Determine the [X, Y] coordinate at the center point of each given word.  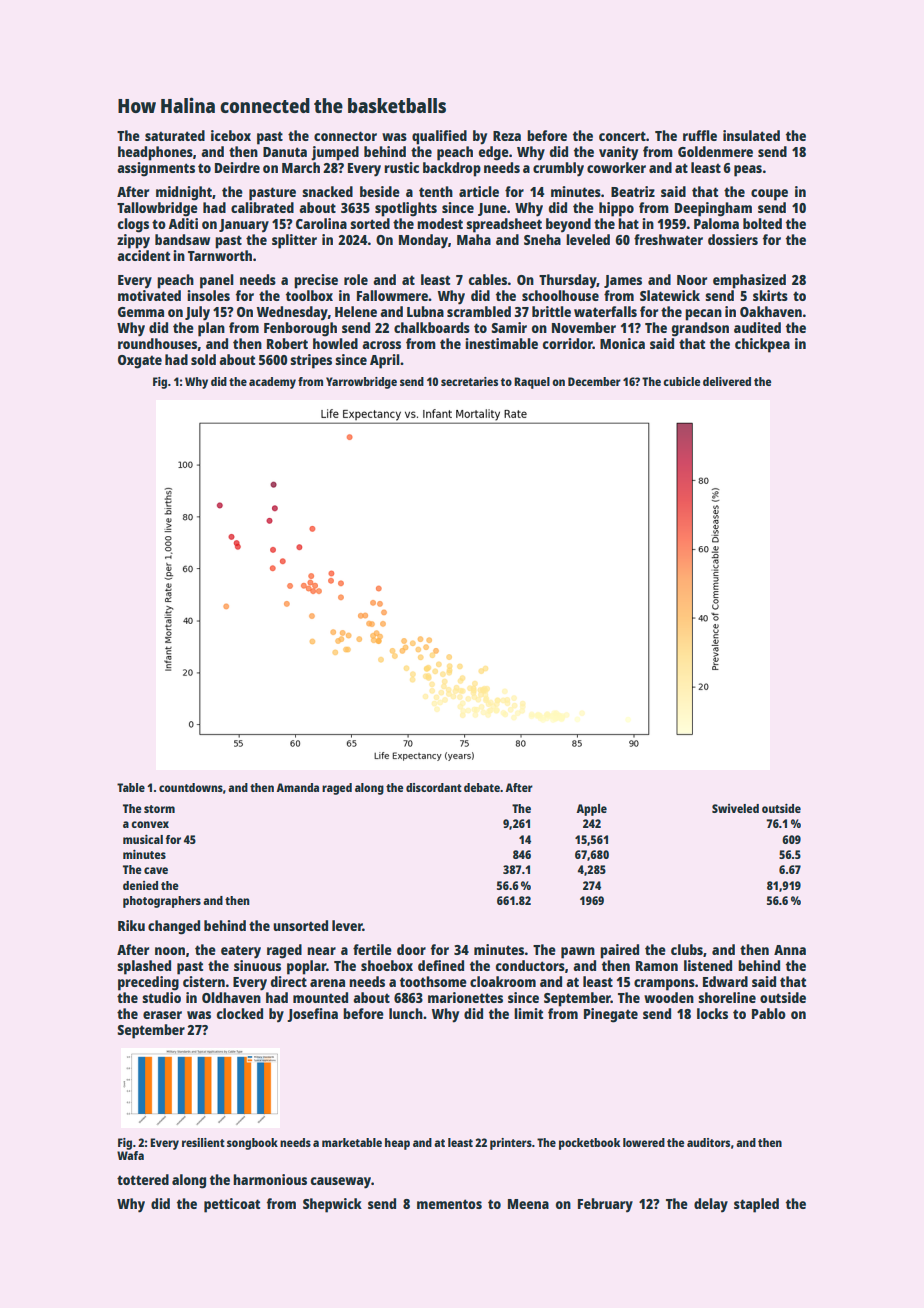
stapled [756, 1205]
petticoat [232, 1205]
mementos [449, 1204]
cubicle [681, 381]
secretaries [469, 381]
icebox [231, 135]
